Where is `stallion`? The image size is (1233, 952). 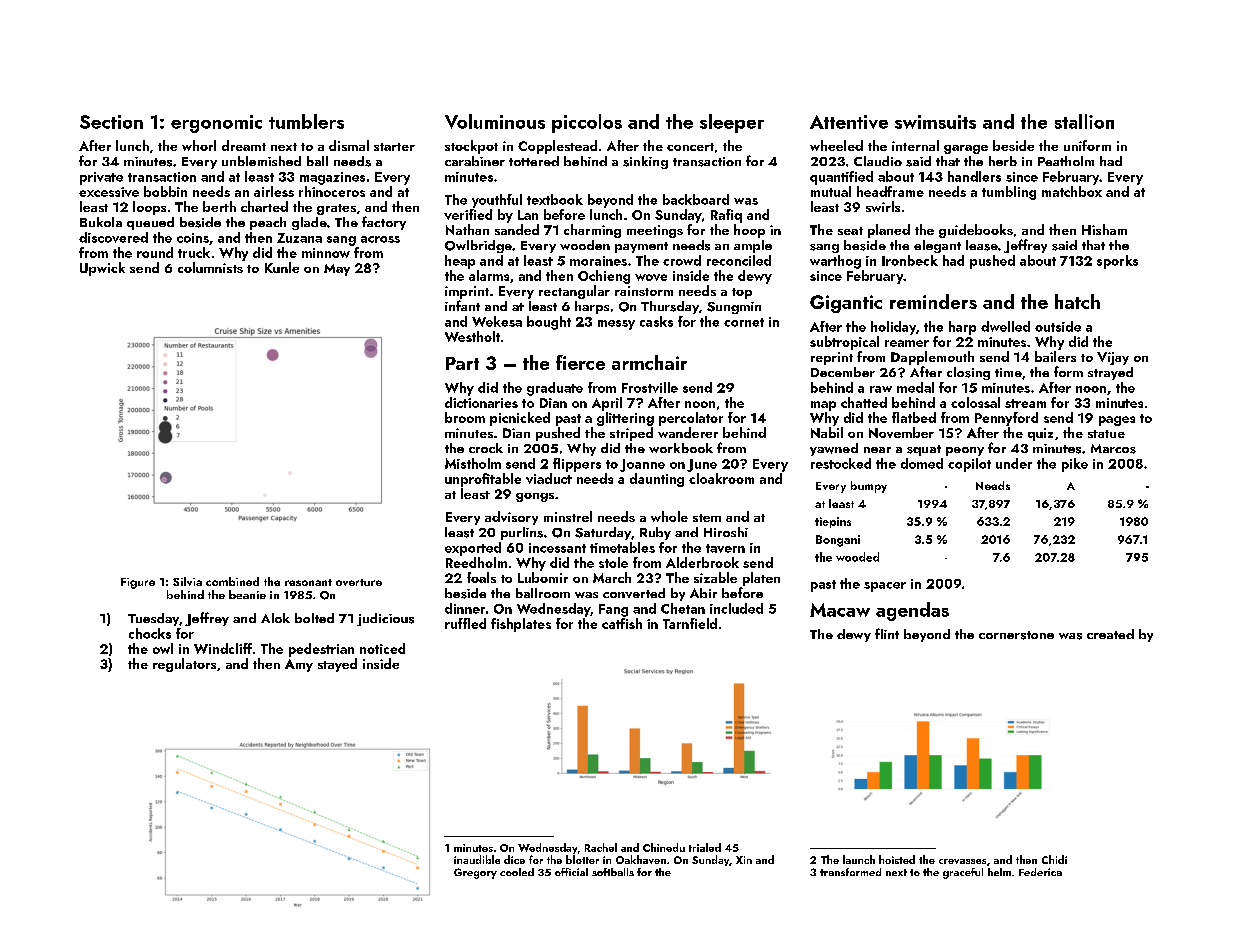
stallion is located at coordinates (1084, 121).
